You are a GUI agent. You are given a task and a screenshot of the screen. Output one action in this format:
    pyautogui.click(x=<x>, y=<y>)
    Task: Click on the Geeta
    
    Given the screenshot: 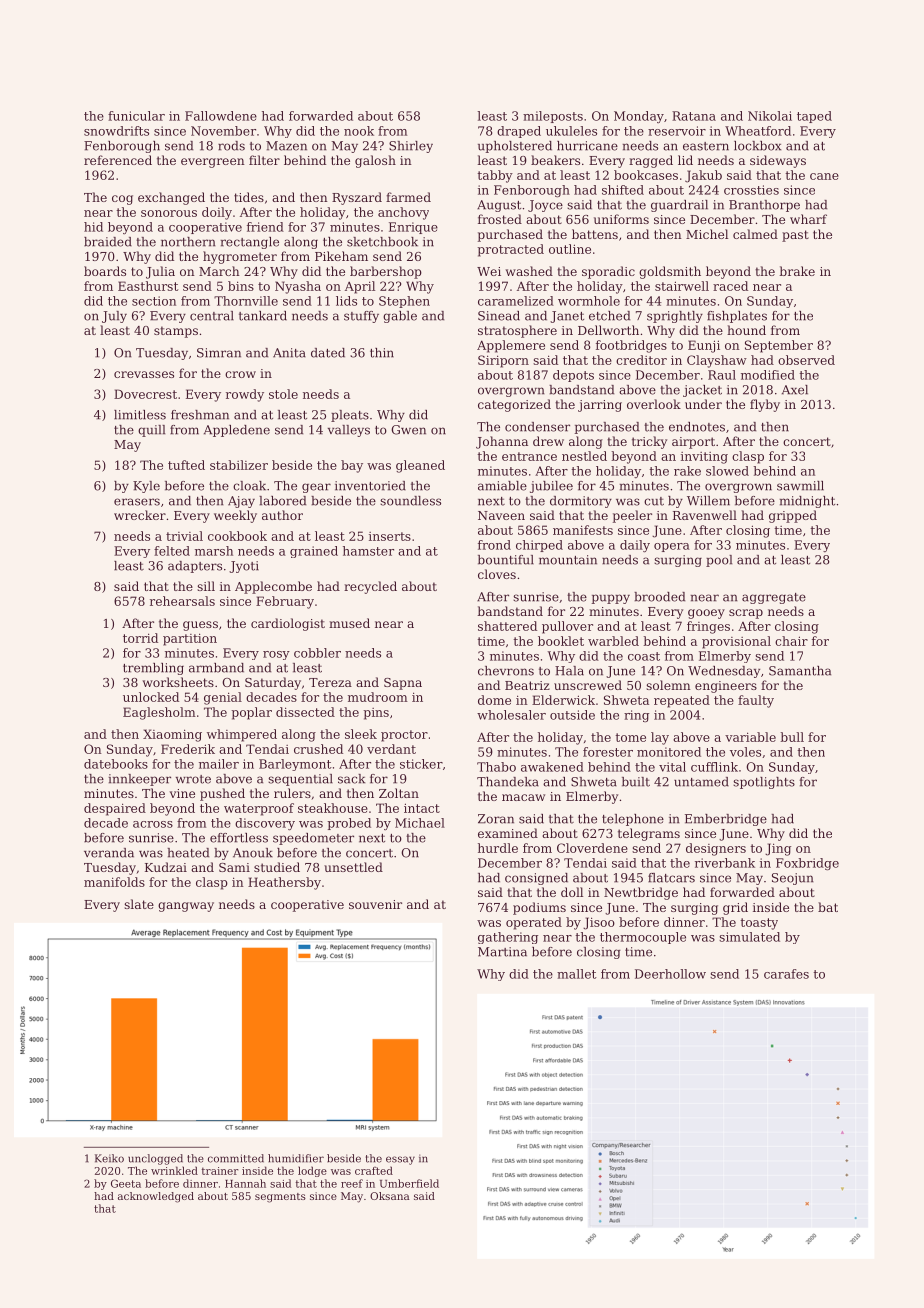 What is the action you would take?
    pyautogui.click(x=126, y=1183)
